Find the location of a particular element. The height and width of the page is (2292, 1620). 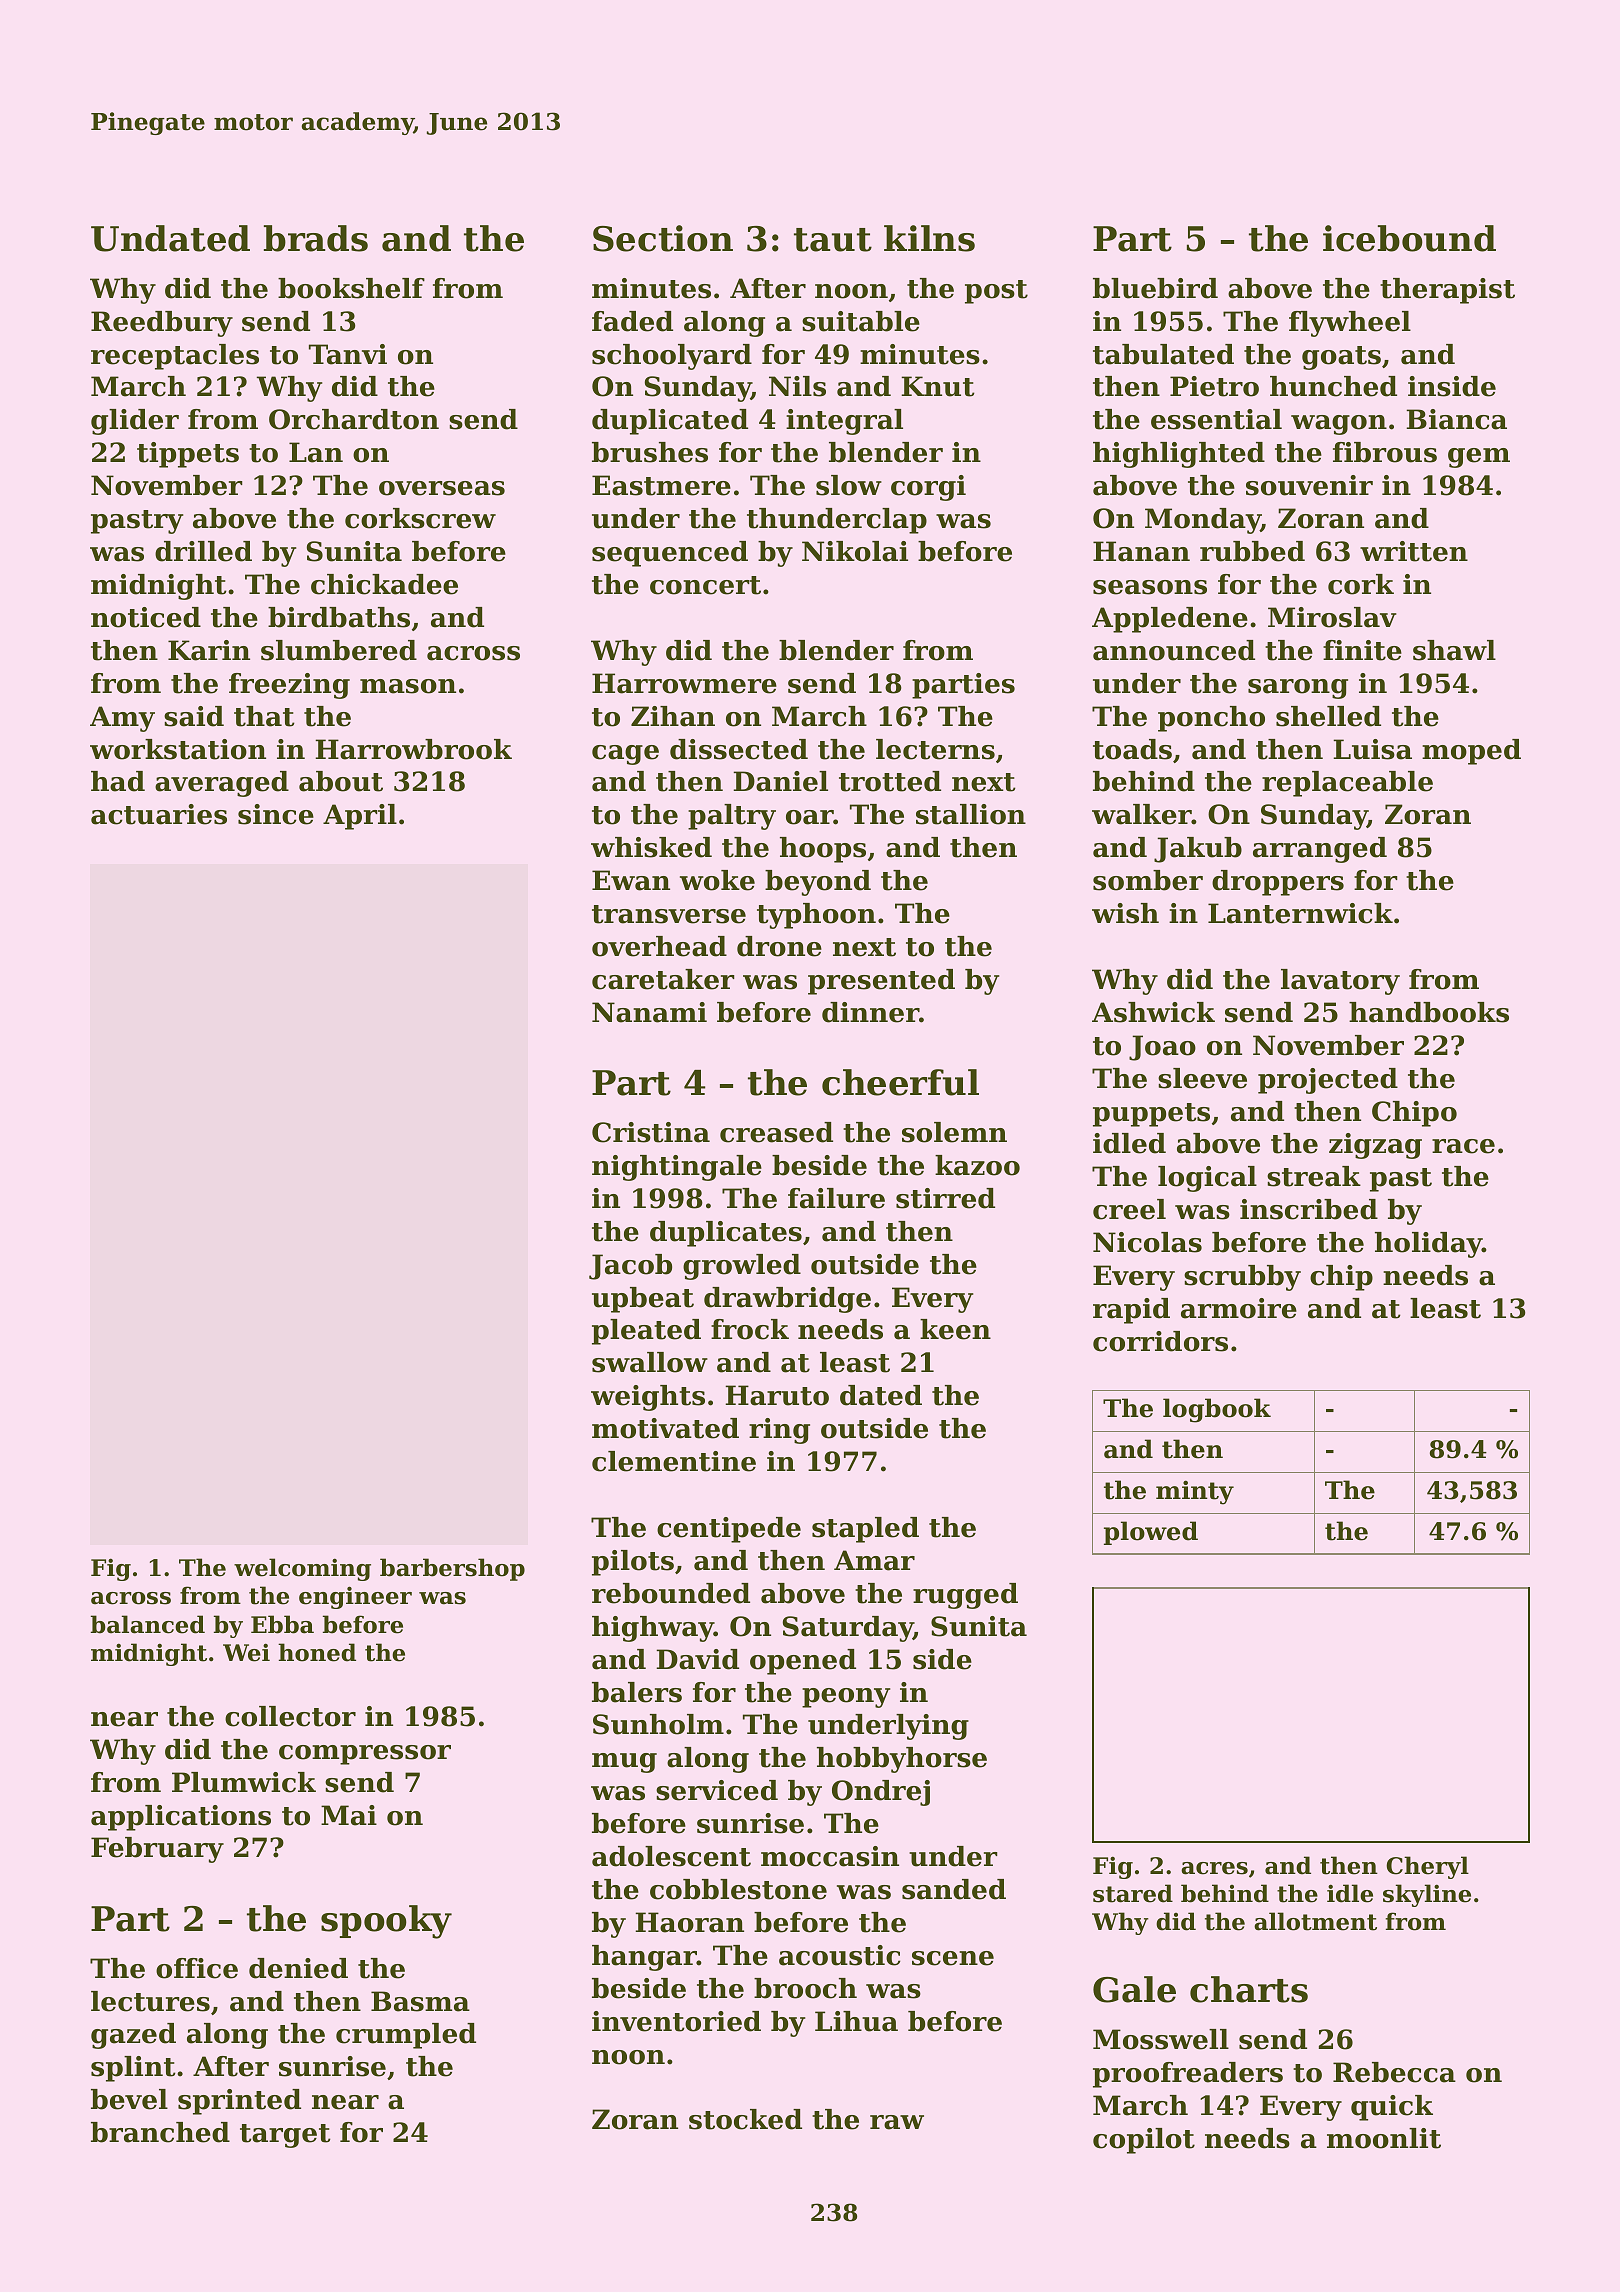

Amy is located at coordinates (122, 719).
